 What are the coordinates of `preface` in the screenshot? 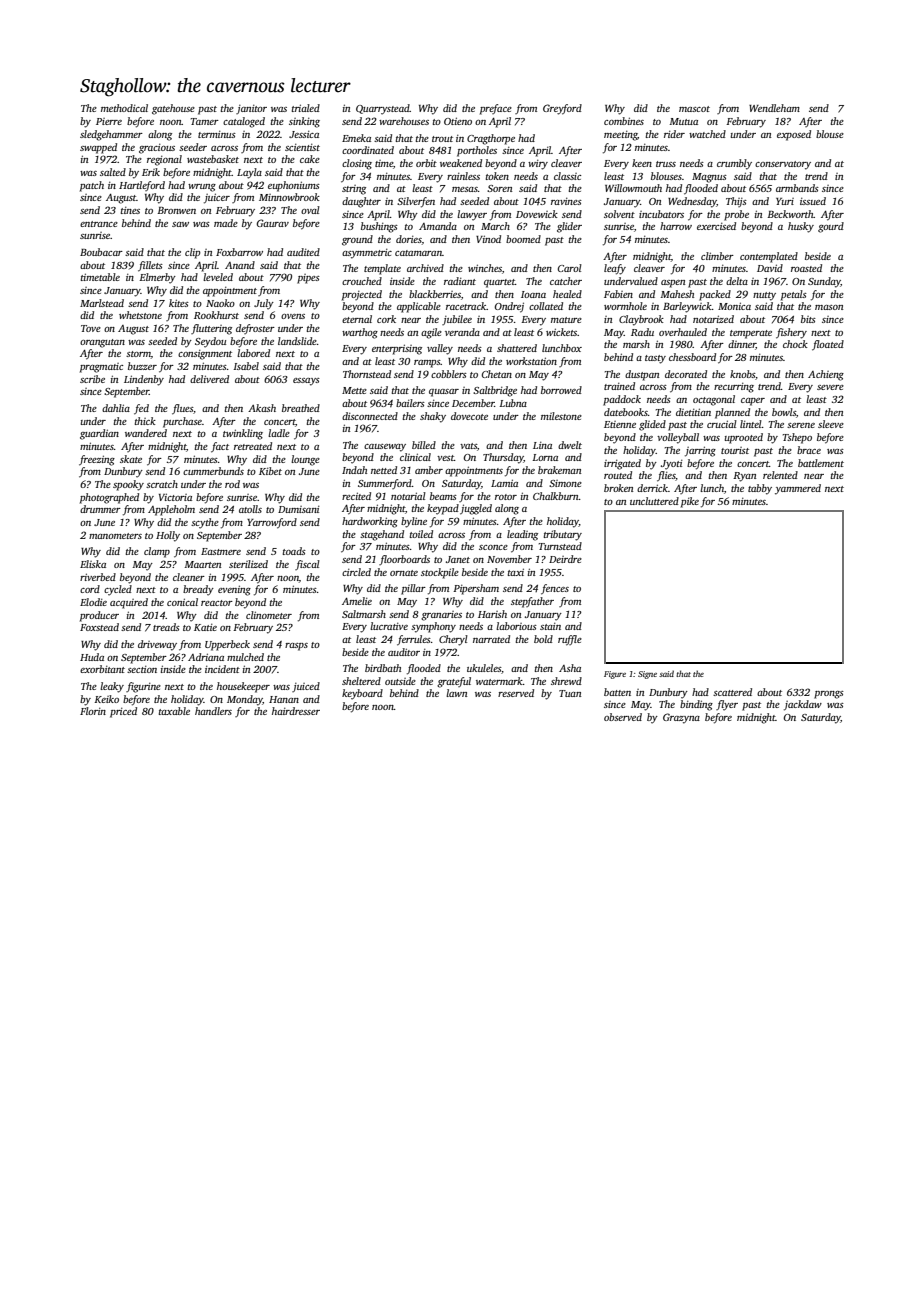 It's located at (496, 109).
